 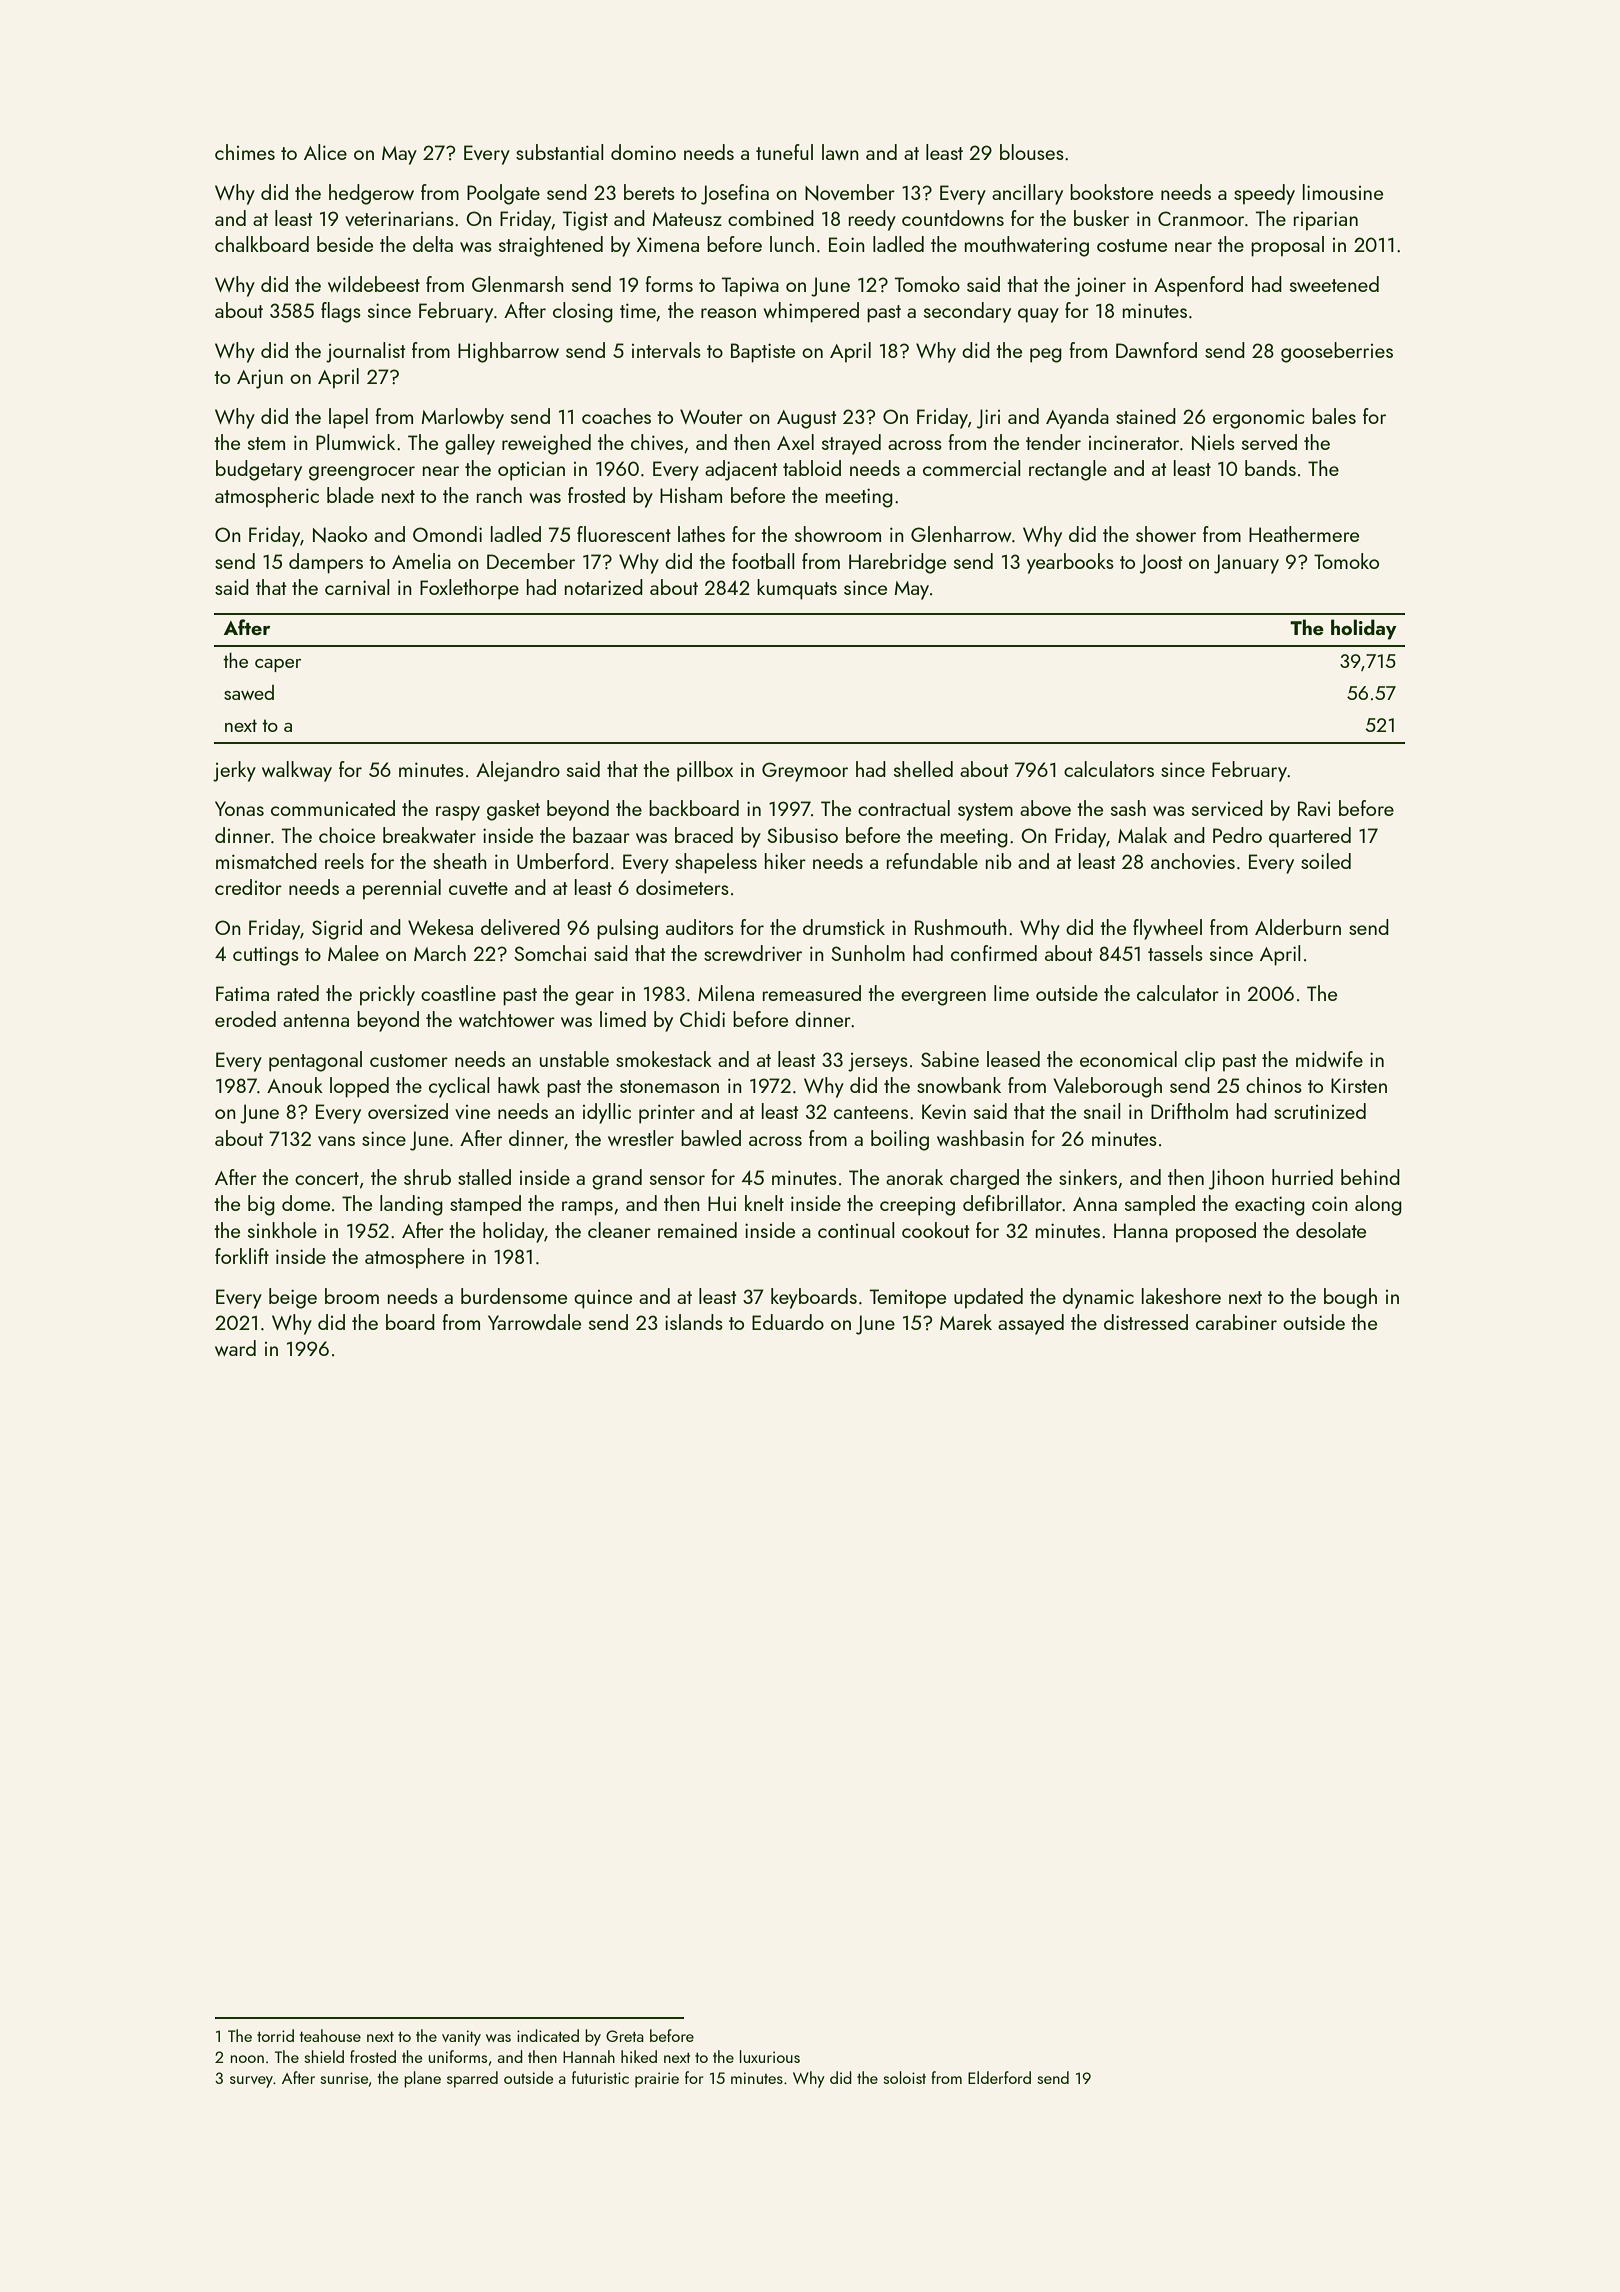 I want to click on Elderford, so click(x=999, y=2077).
